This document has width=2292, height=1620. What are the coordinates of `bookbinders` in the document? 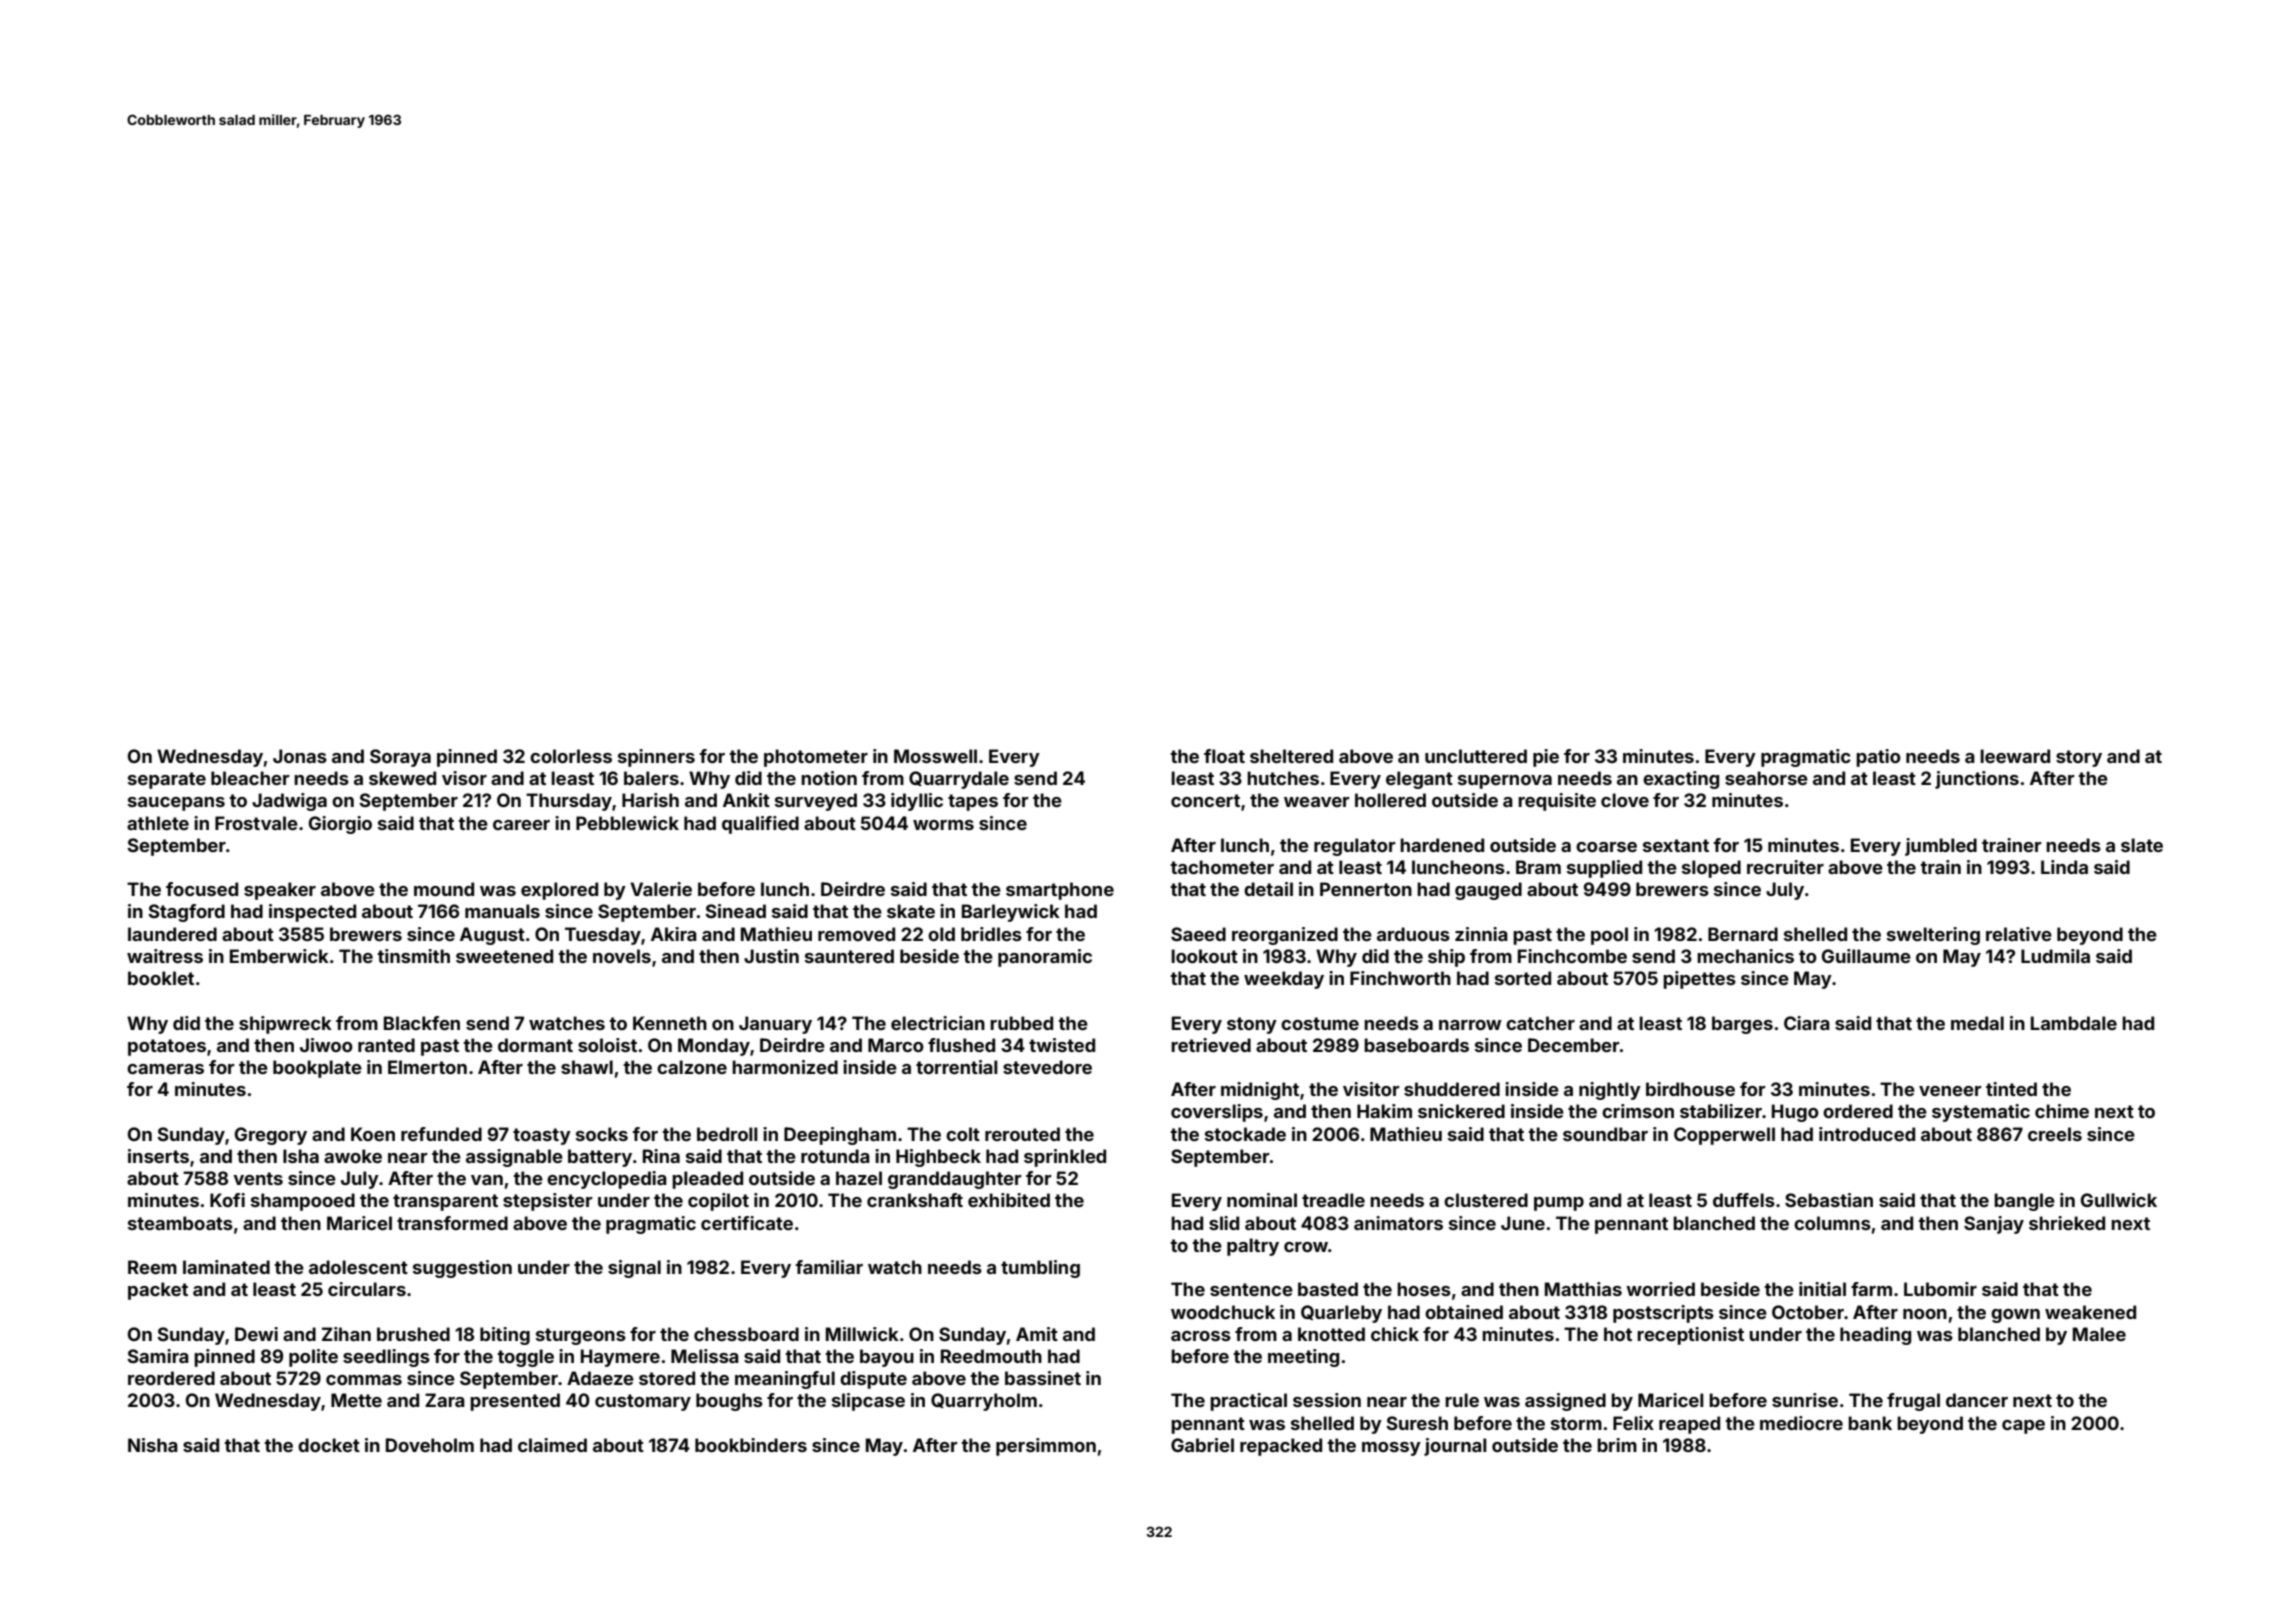 It's located at (751, 1445).
